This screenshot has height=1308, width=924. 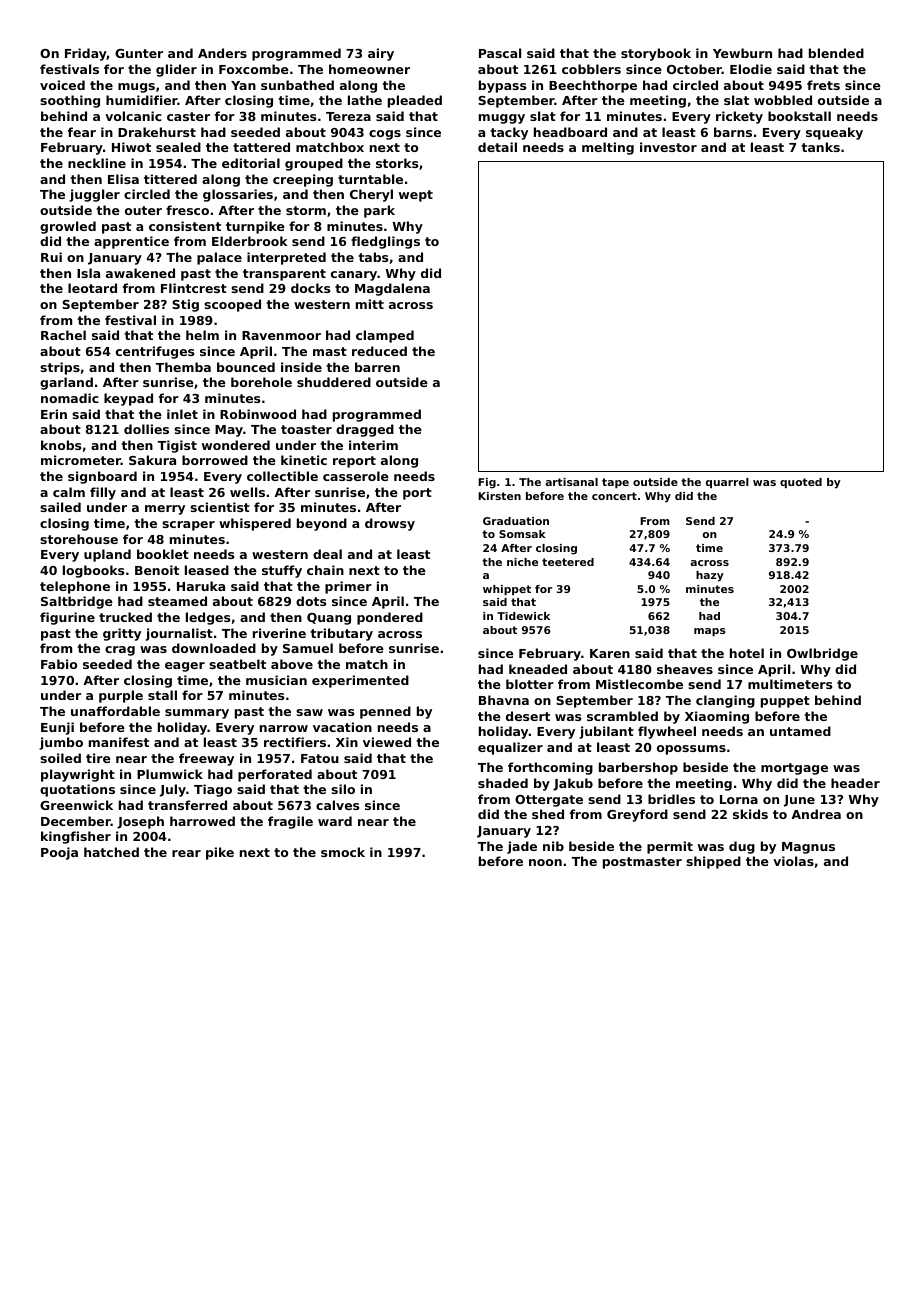 What do you see at coordinates (385, 336) in the screenshot?
I see `clamped` at bounding box center [385, 336].
